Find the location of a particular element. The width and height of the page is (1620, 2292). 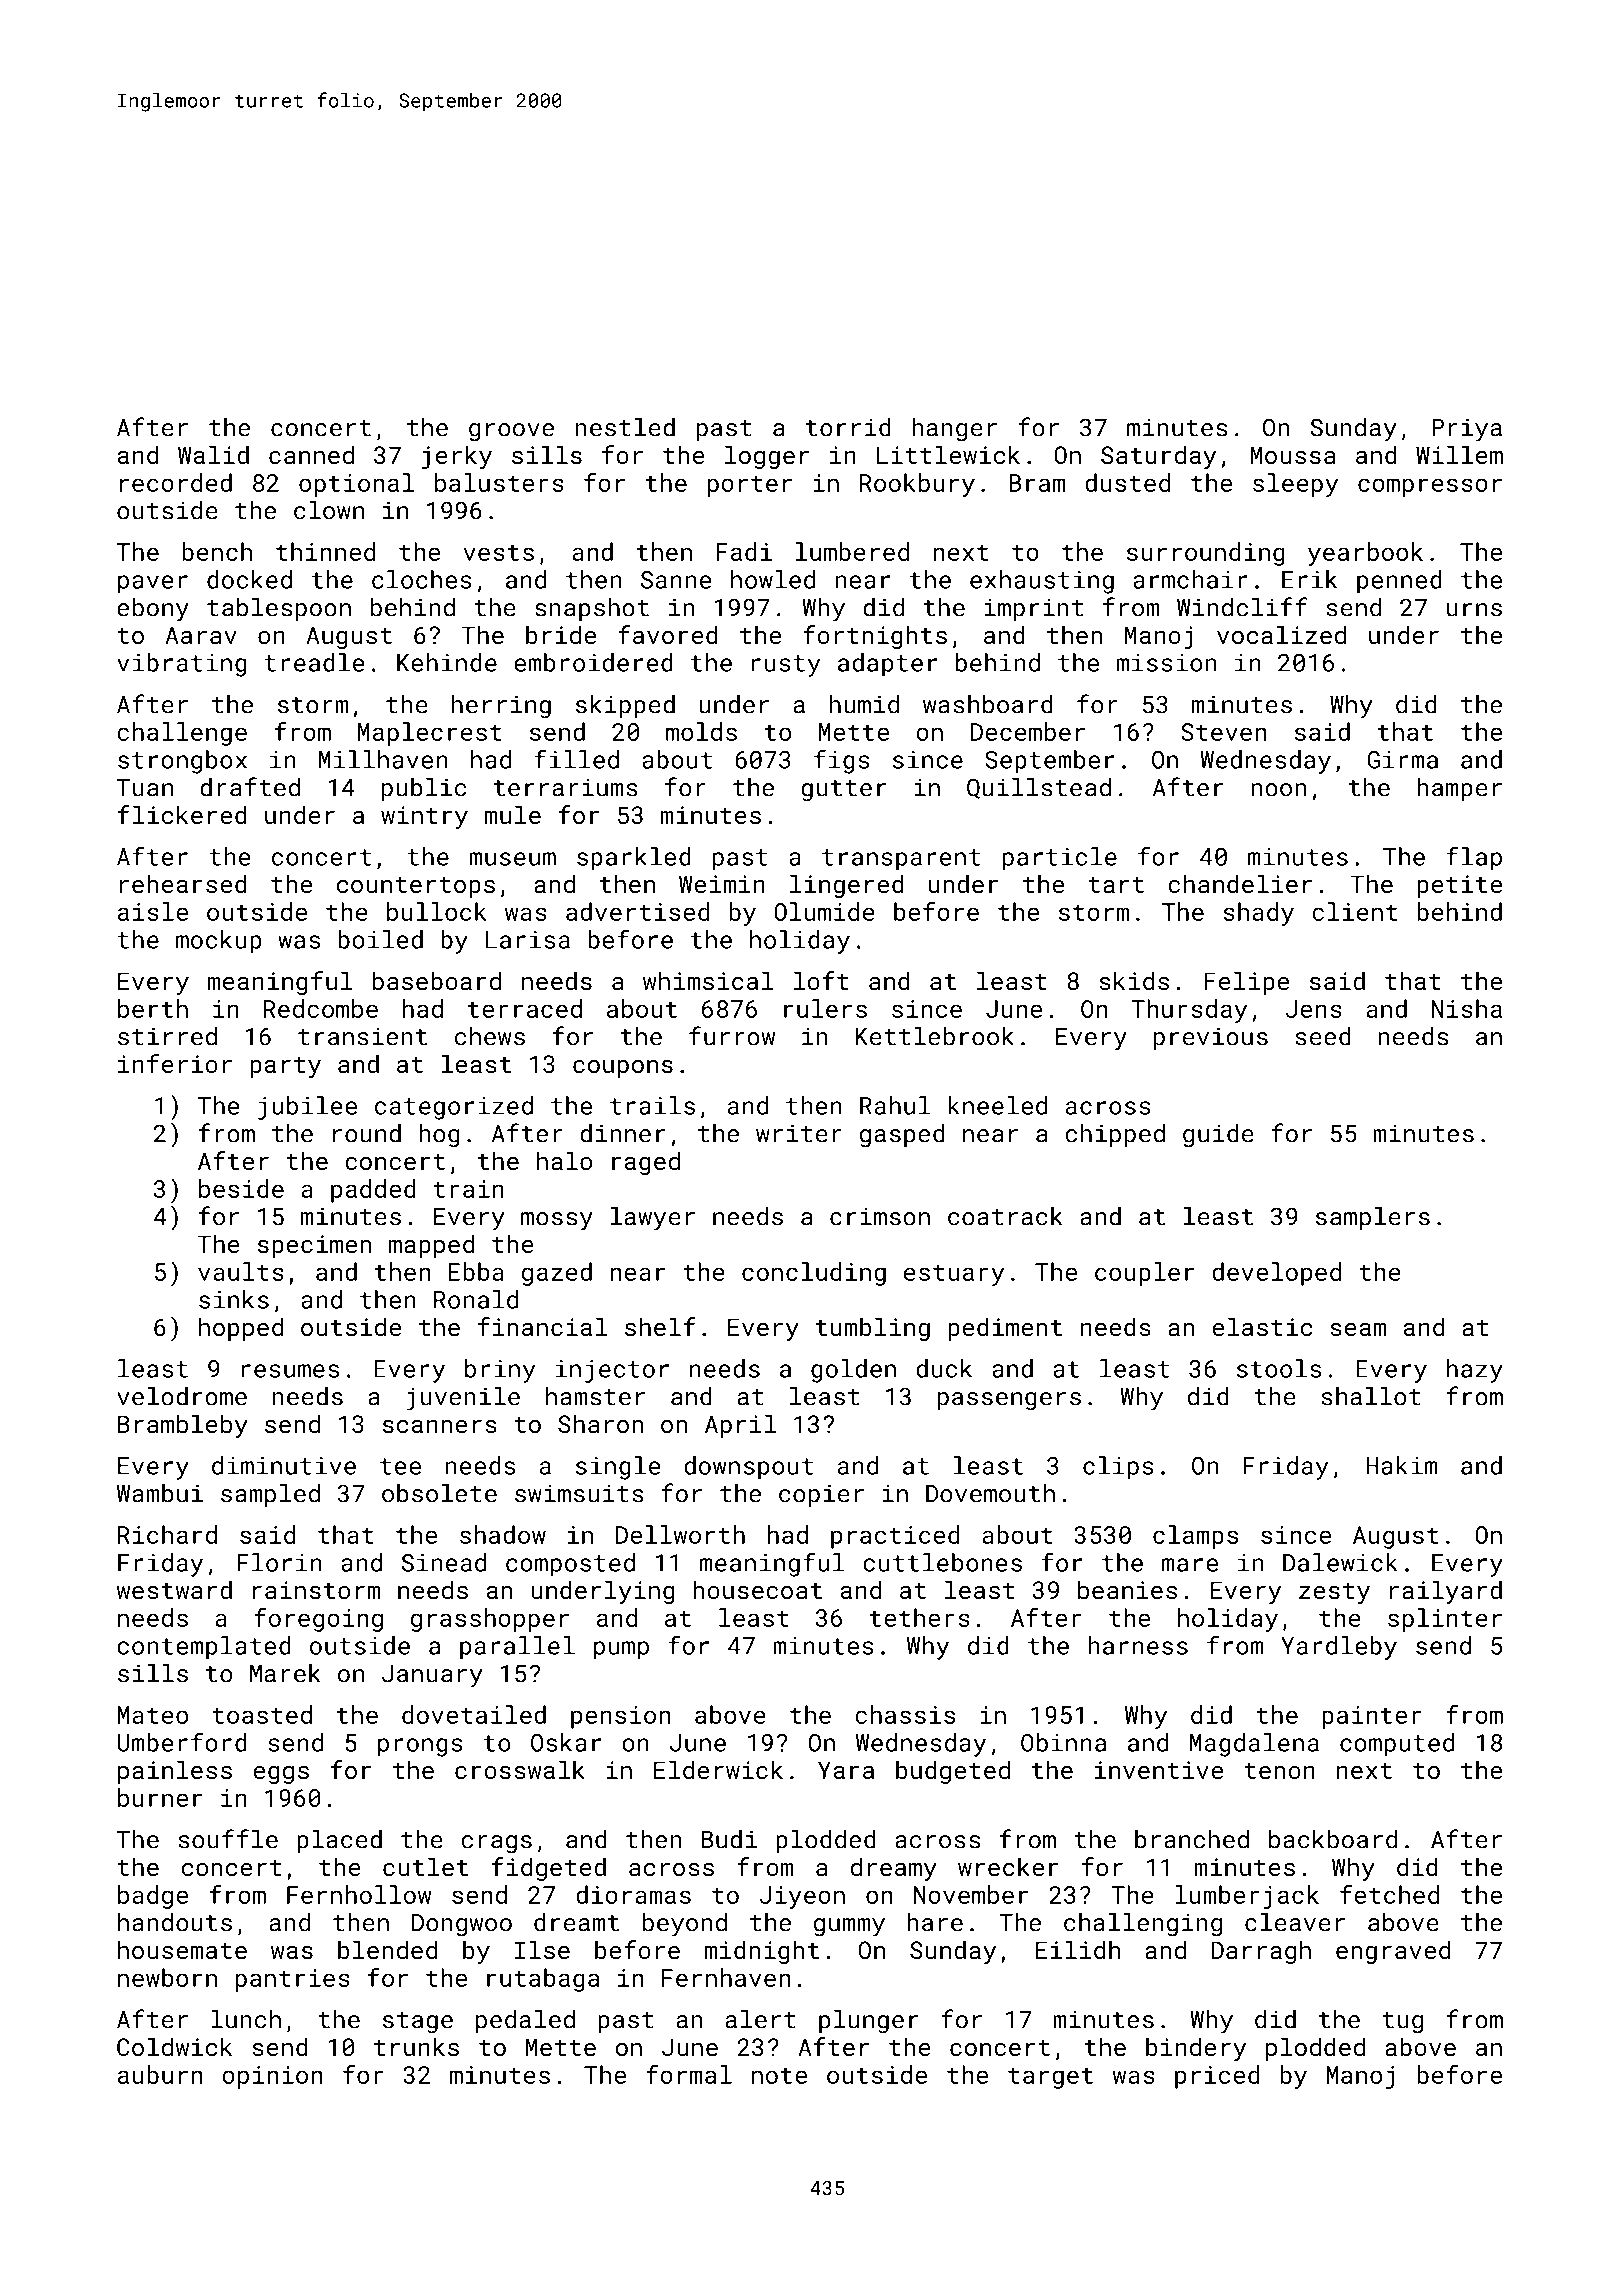

Mateo is located at coordinates (153, 1715).
